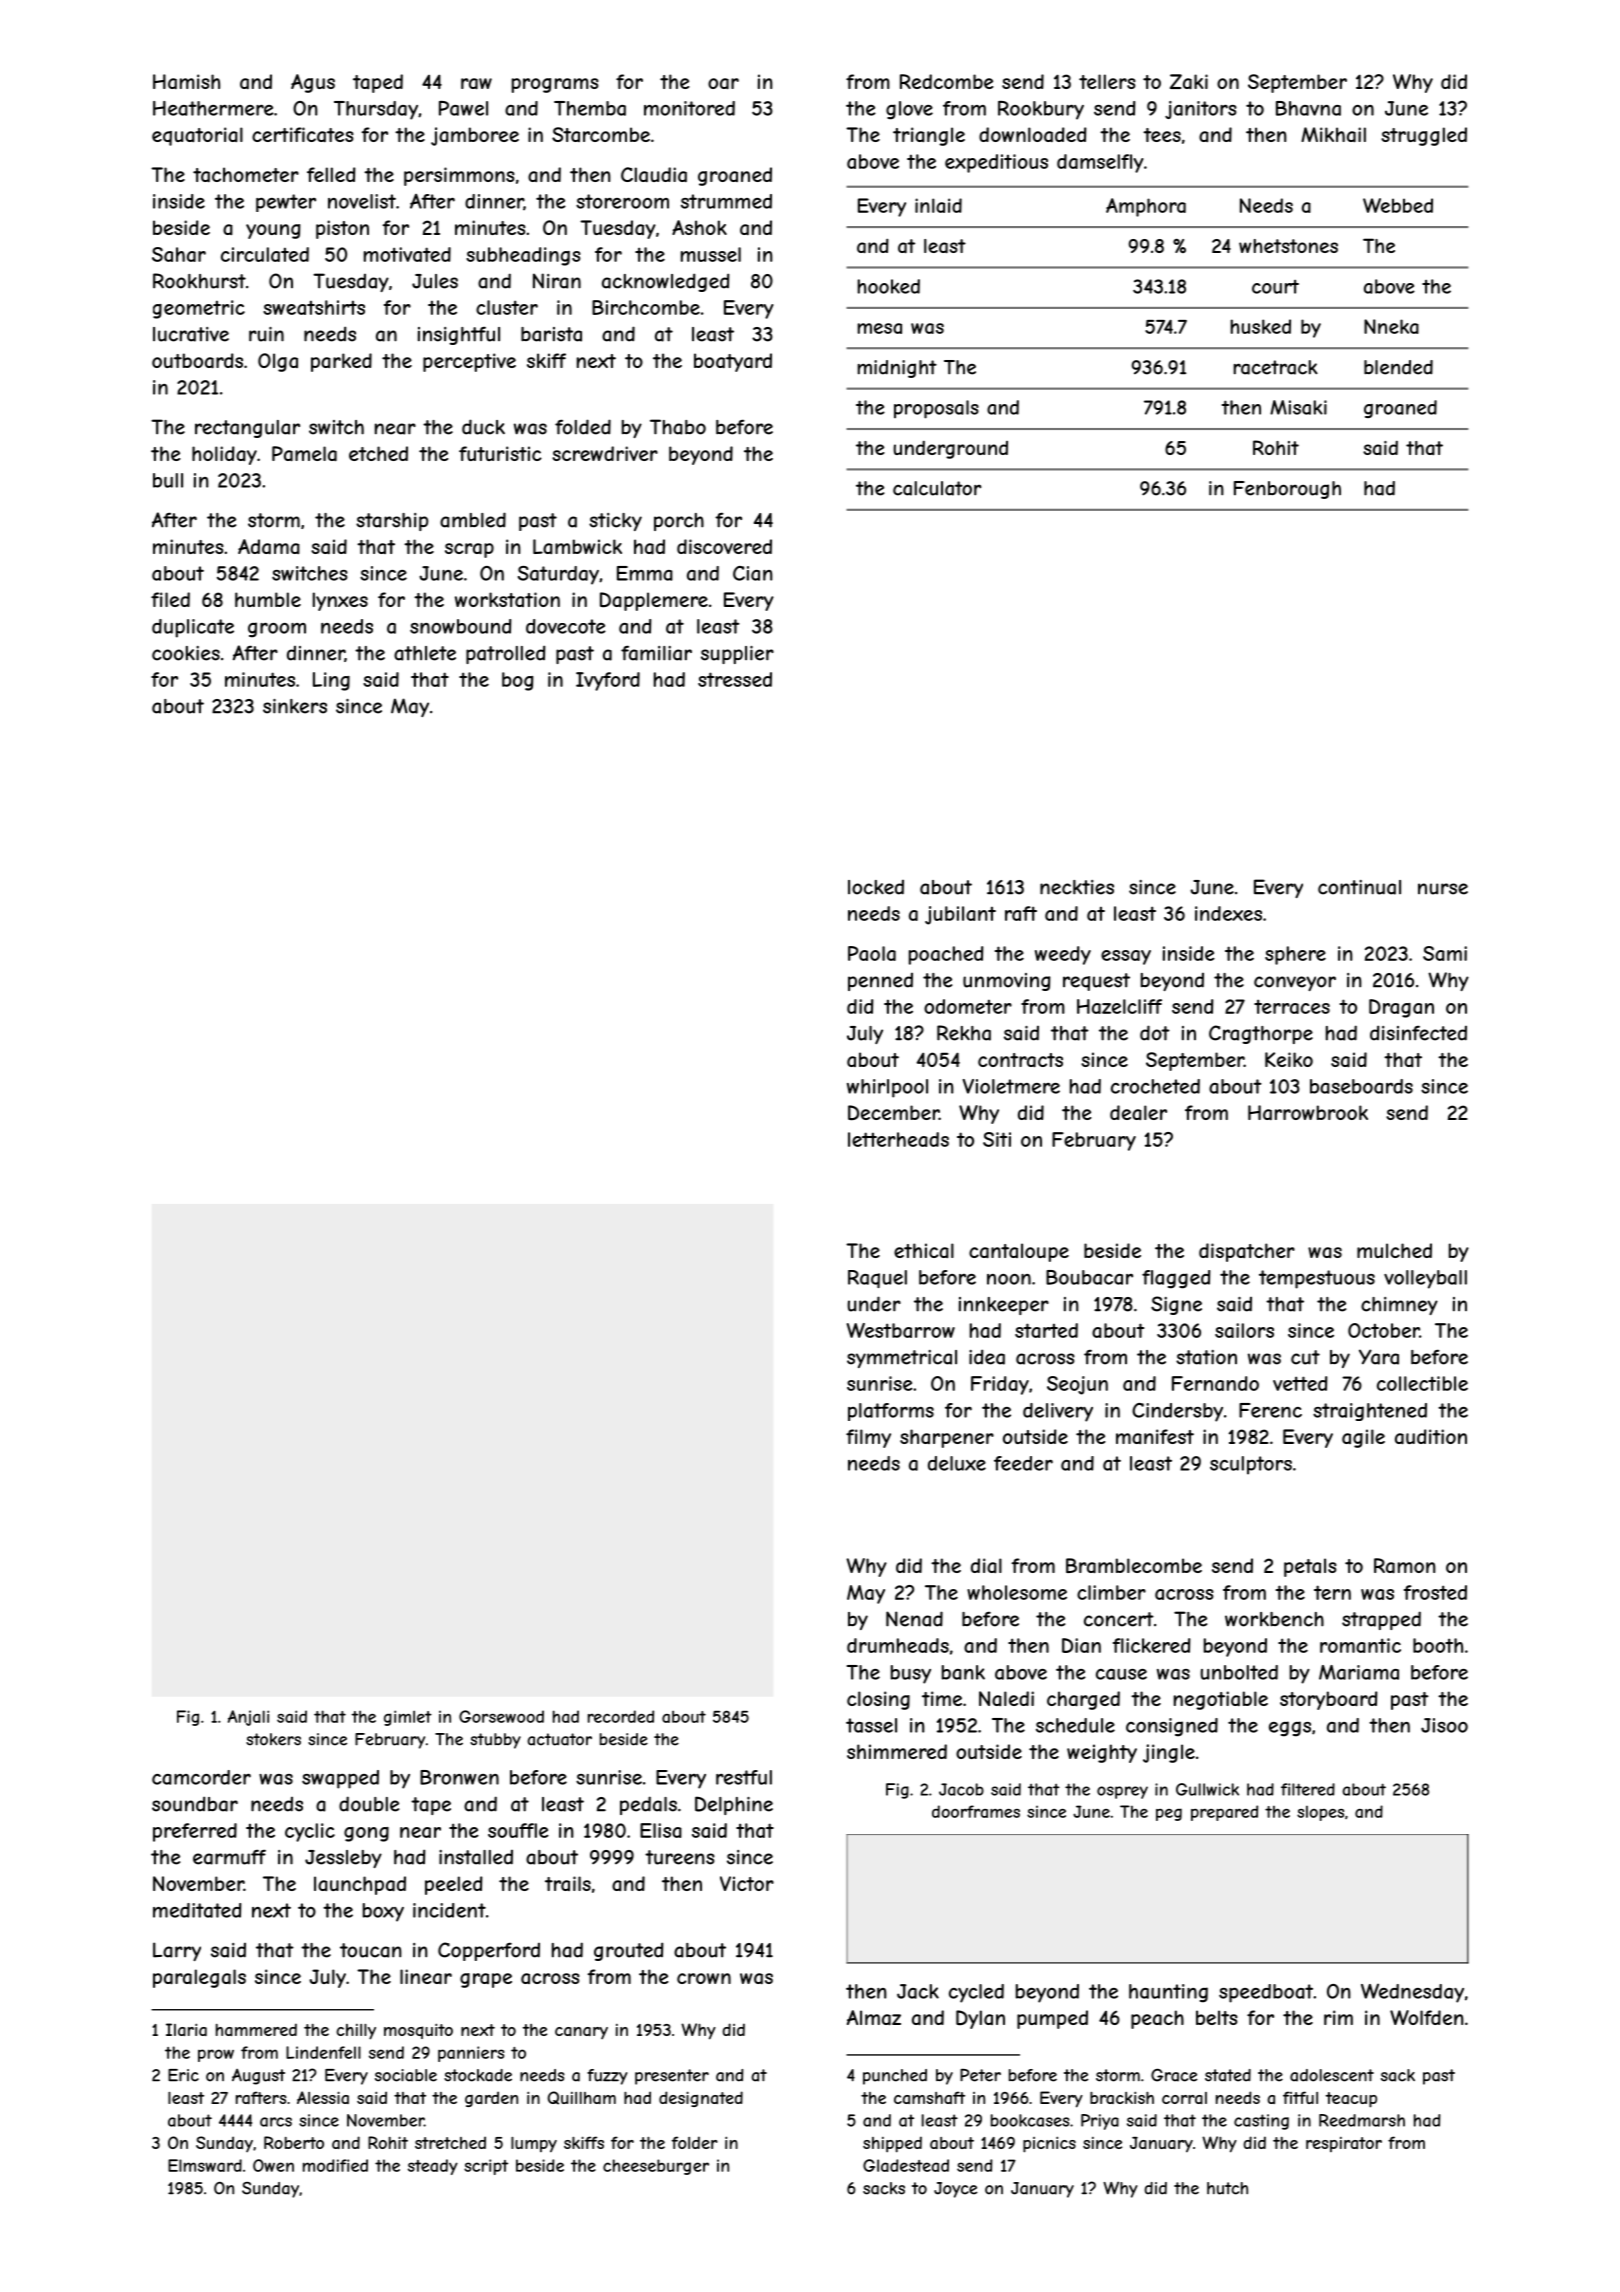 This document has height=2292, width=1620. What do you see at coordinates (946, 81) in the document?
I see `Redcombe` at bounding box center [946, 81].
